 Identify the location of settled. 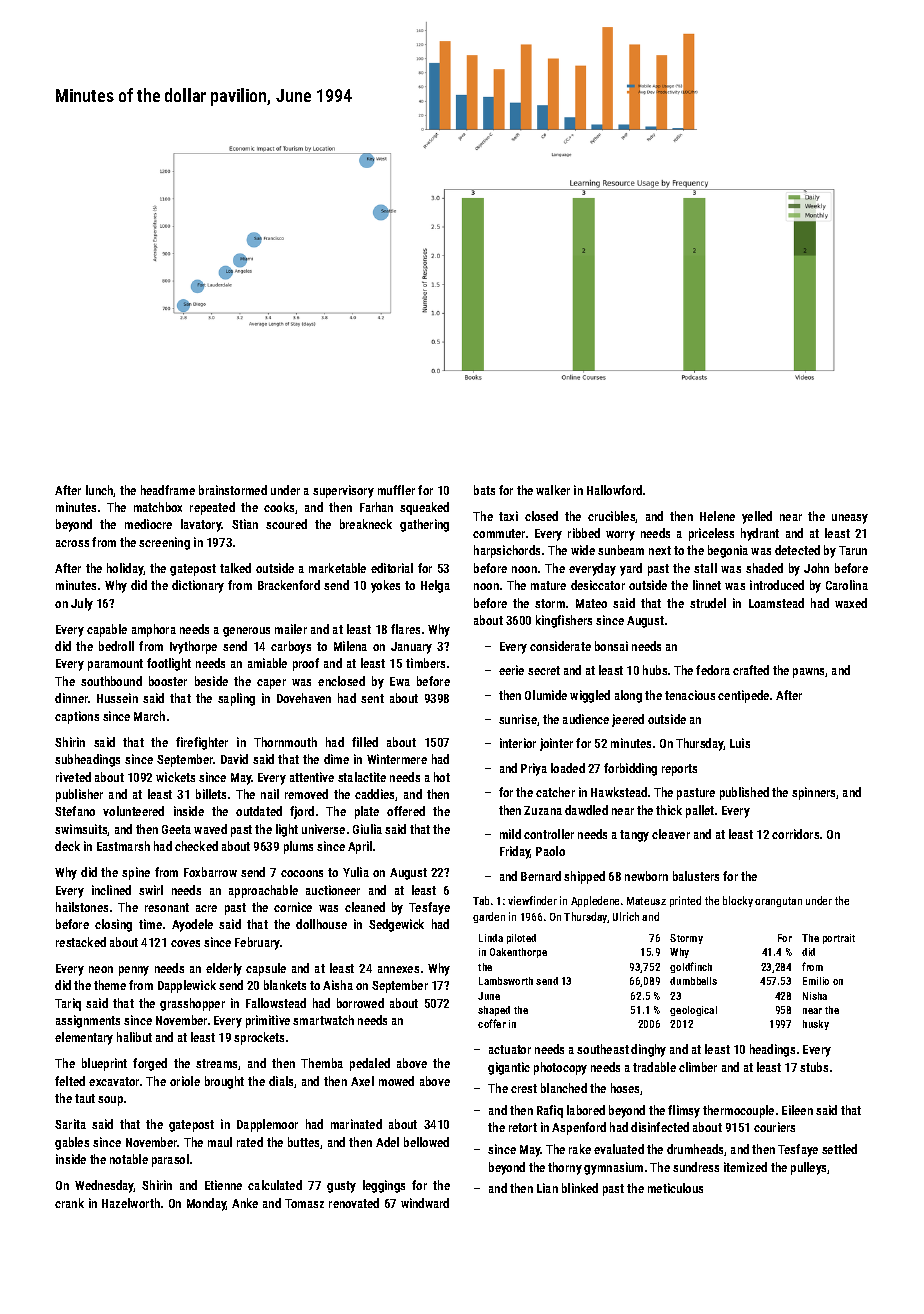
(839, 1149).
